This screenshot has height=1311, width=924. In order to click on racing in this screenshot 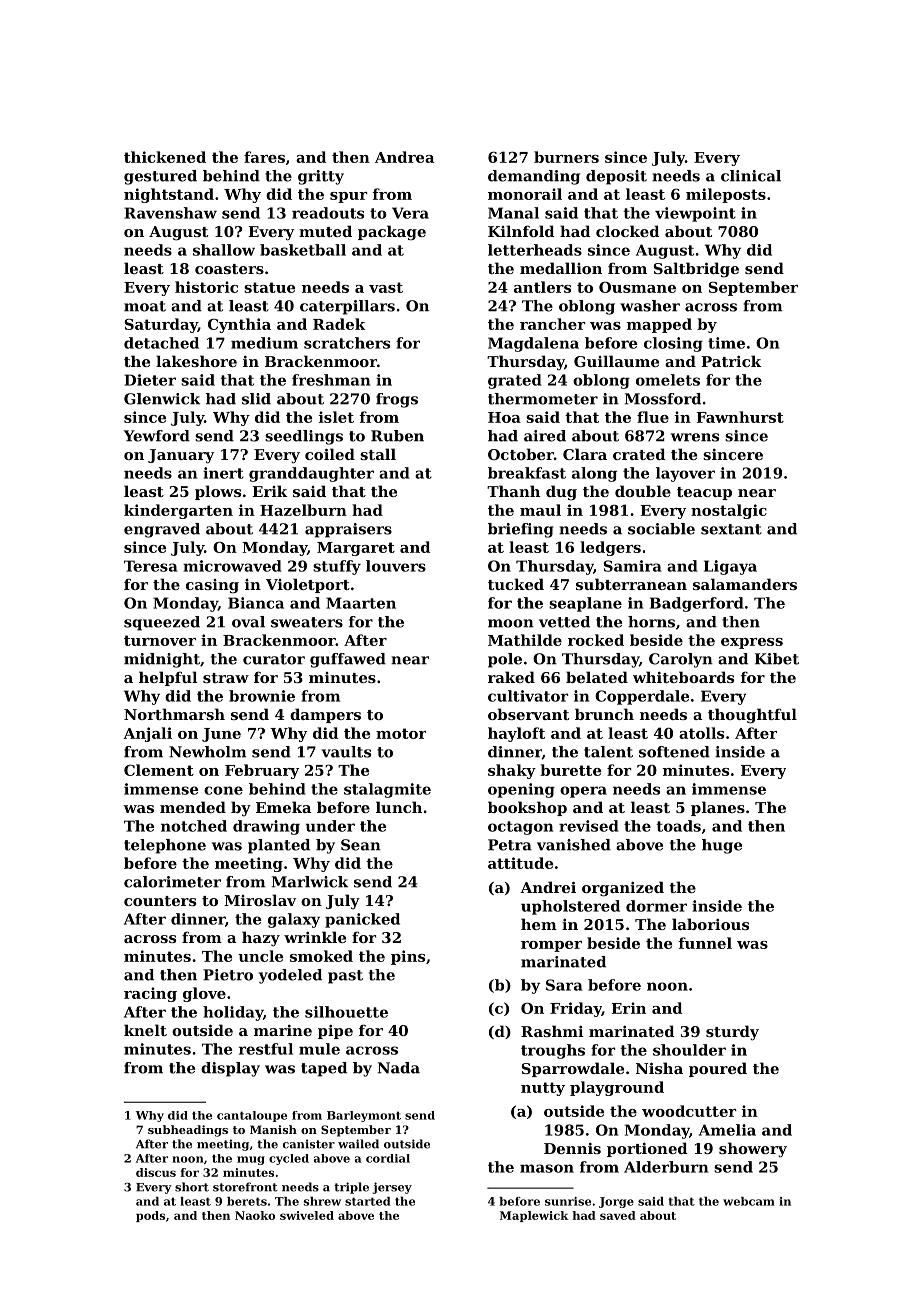, I will do `click(150, 994)`.
